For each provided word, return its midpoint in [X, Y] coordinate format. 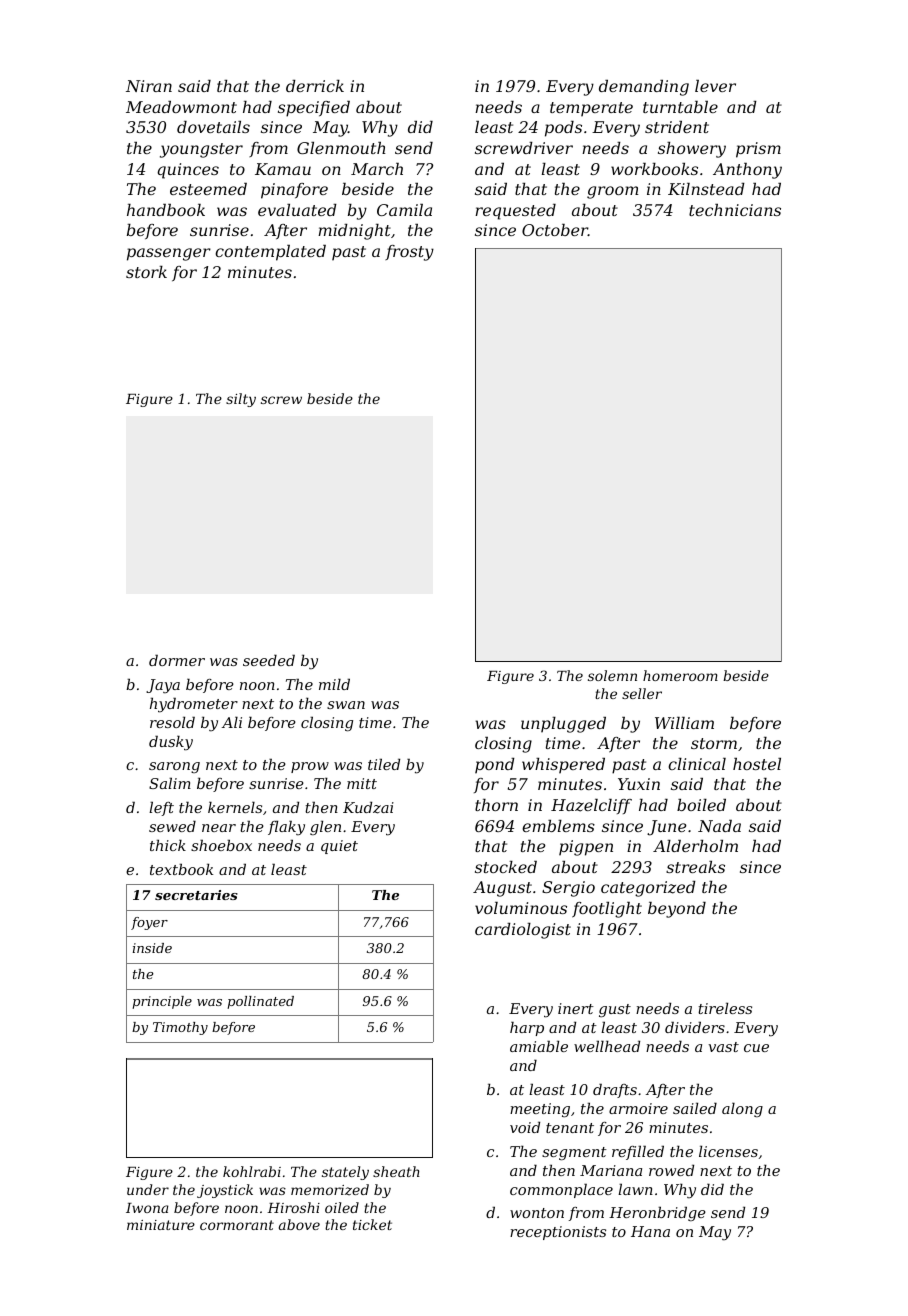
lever [715, 86]
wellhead [607, 1046]
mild [334, 684]
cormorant [237, 1225]
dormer [177, 660]
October [555, 230]
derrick [315, 86]
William [684, 723]
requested [515, 212]
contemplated [270, 253]
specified [314, 109]
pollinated [260, 1002]
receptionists [558, 1233]
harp [527, 1028]
